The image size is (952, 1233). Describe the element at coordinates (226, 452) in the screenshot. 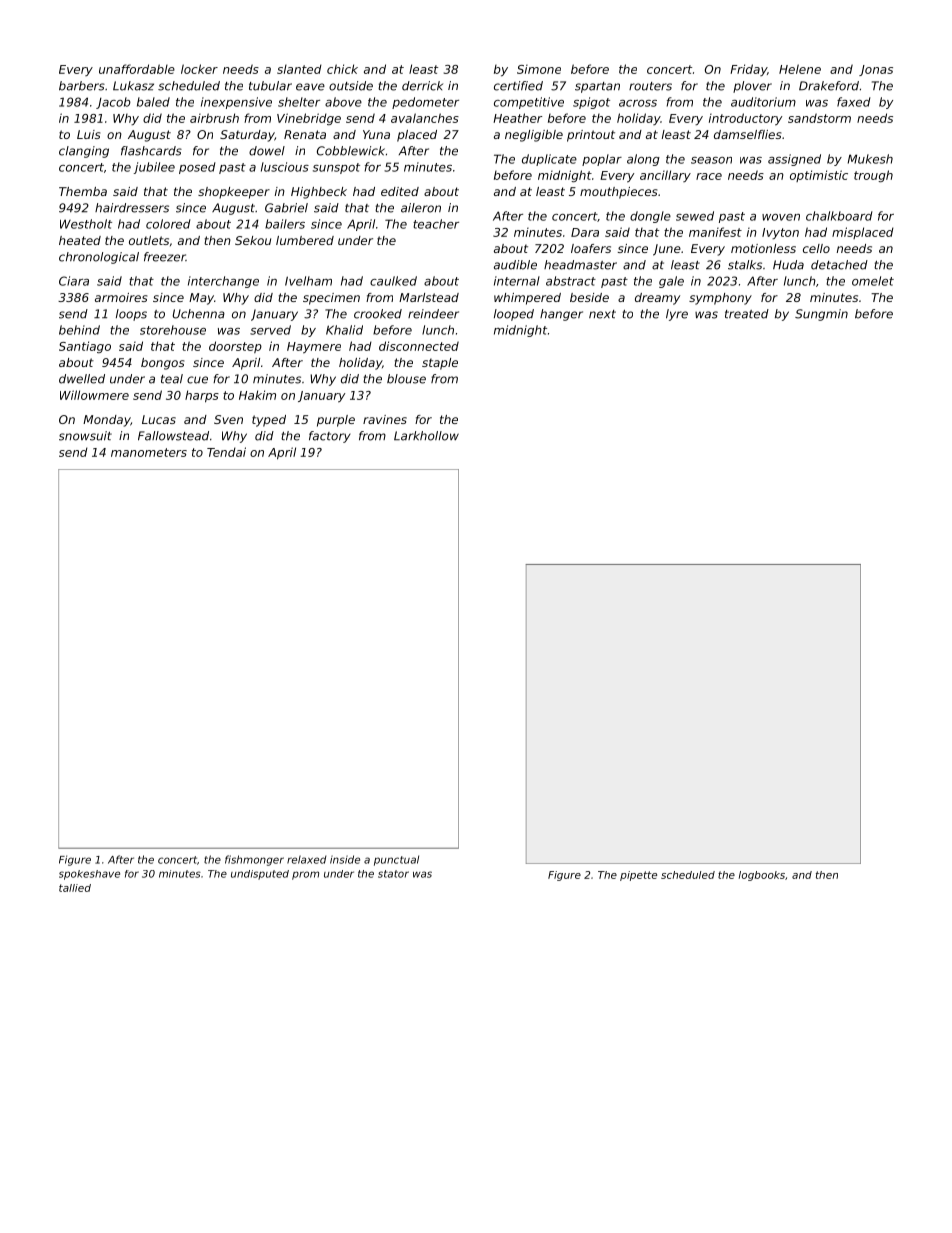

I see `Tendai` at that location.
